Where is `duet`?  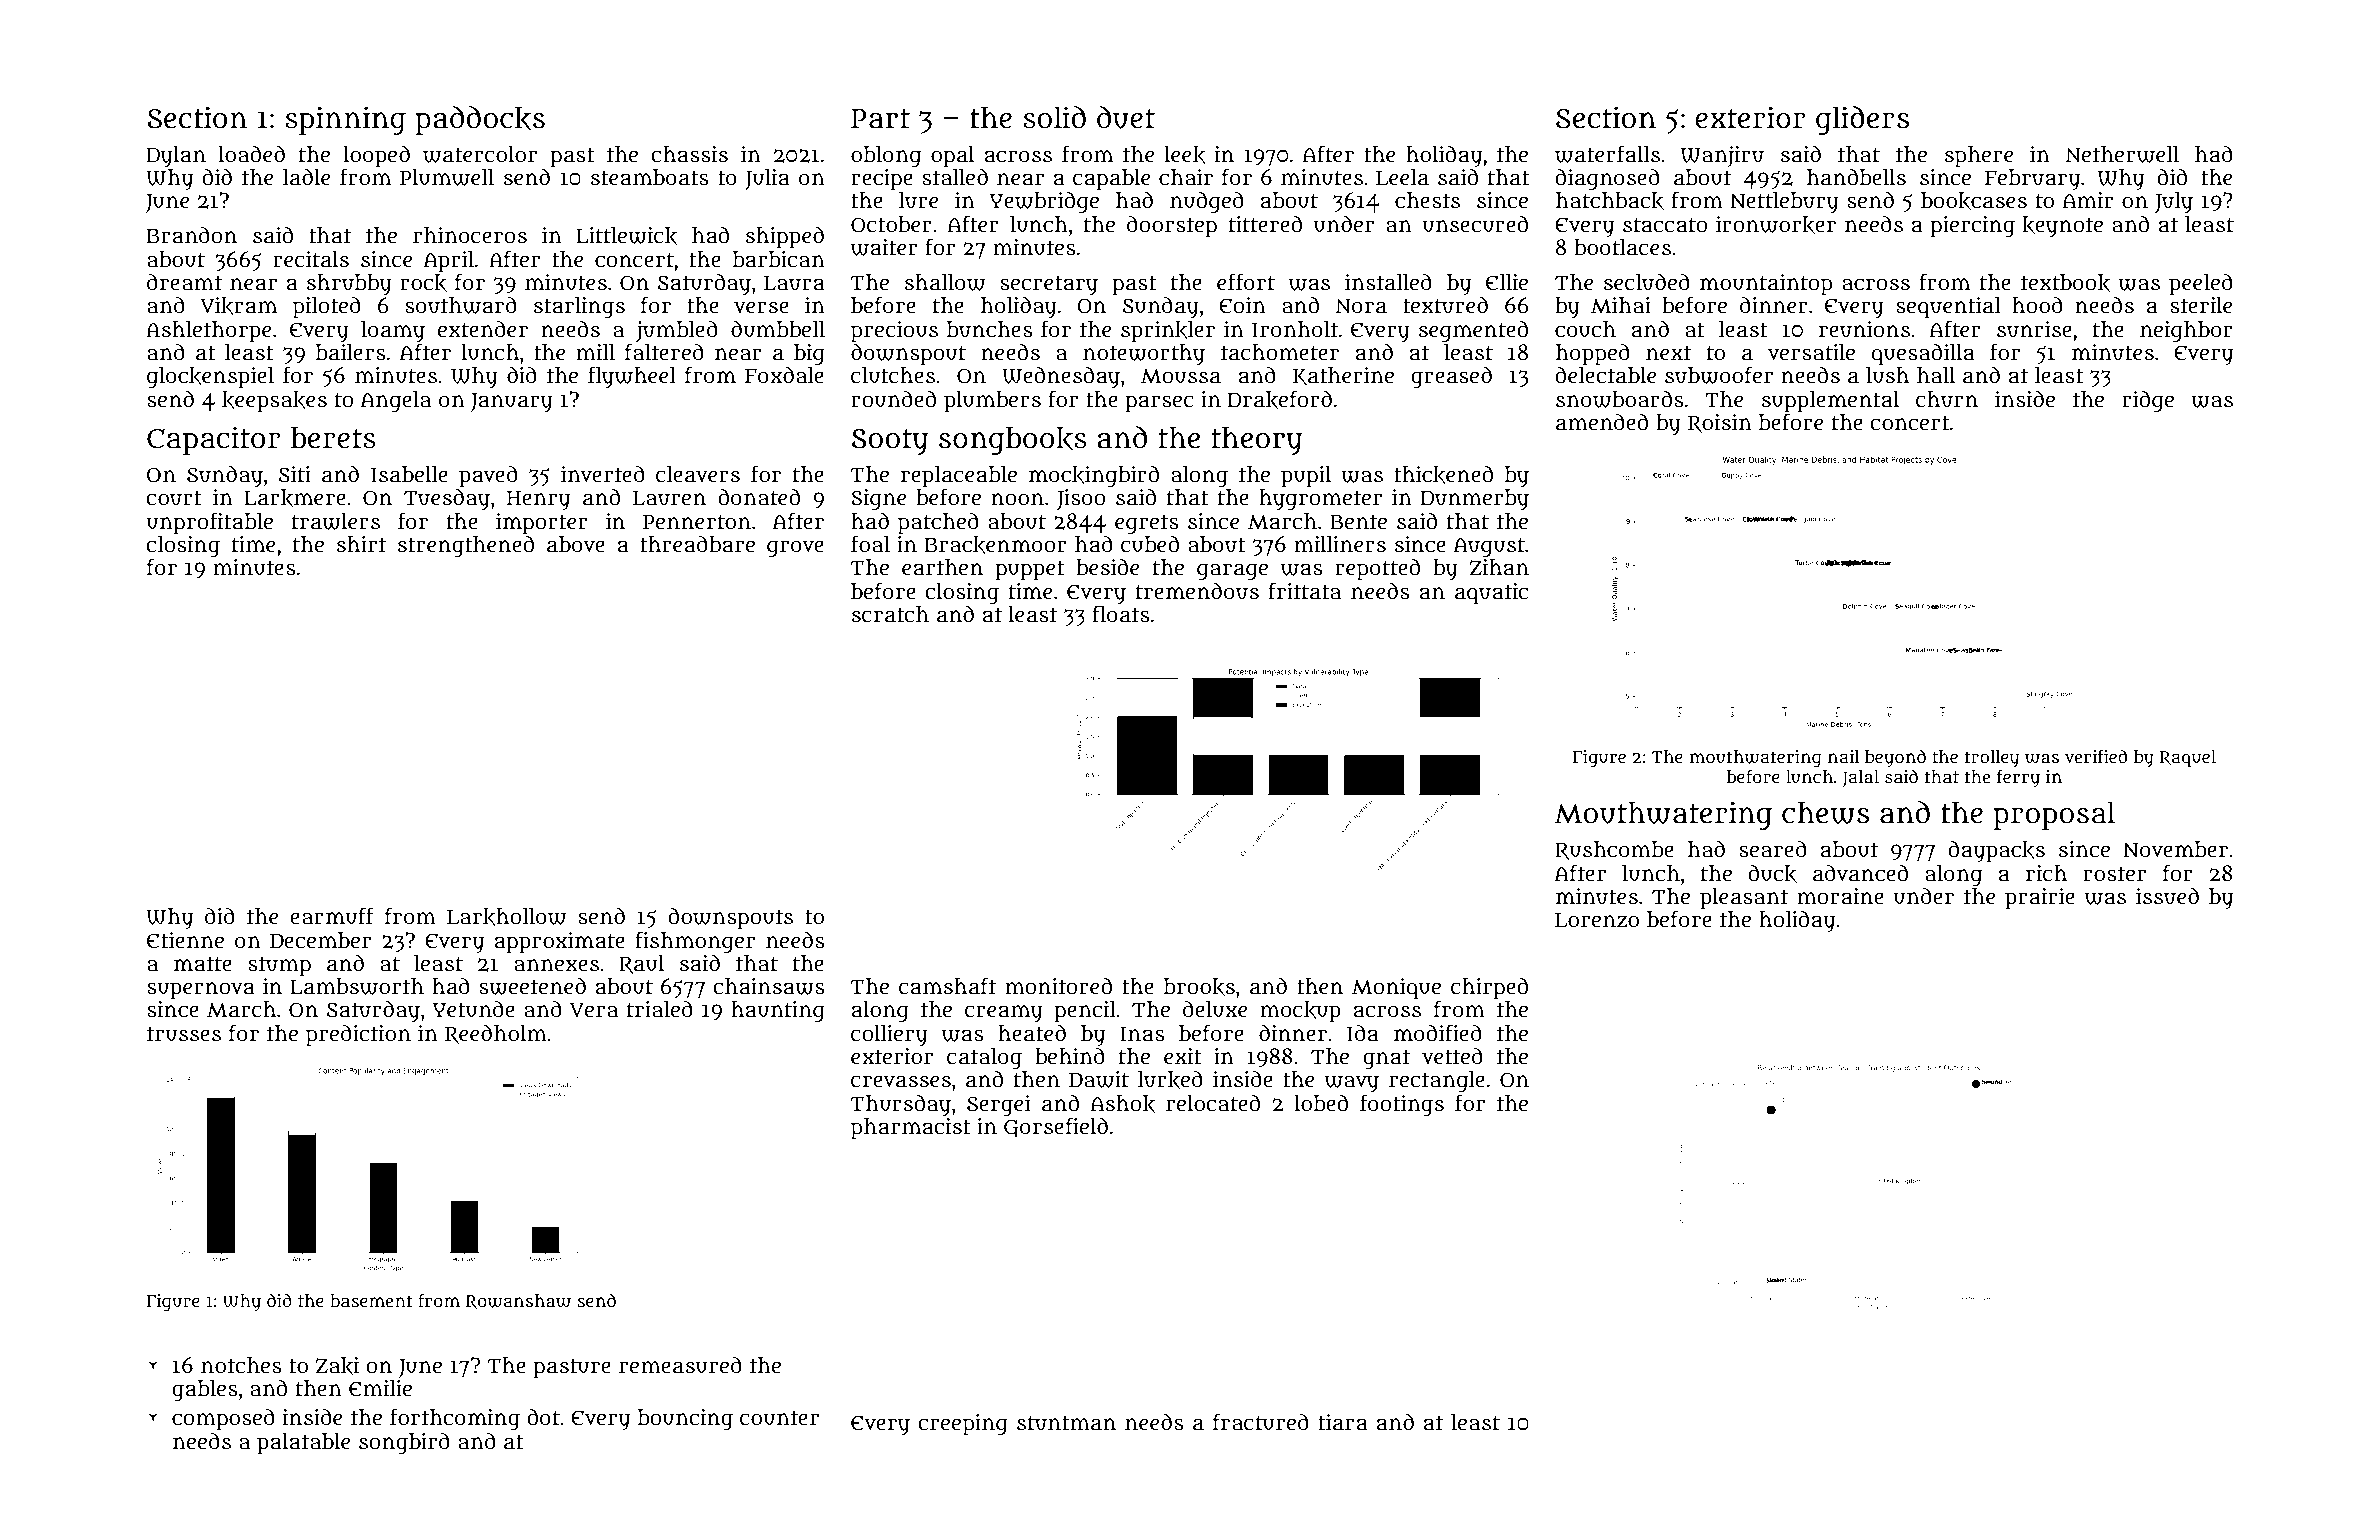
duet is located at coordinates (1126, 117).
